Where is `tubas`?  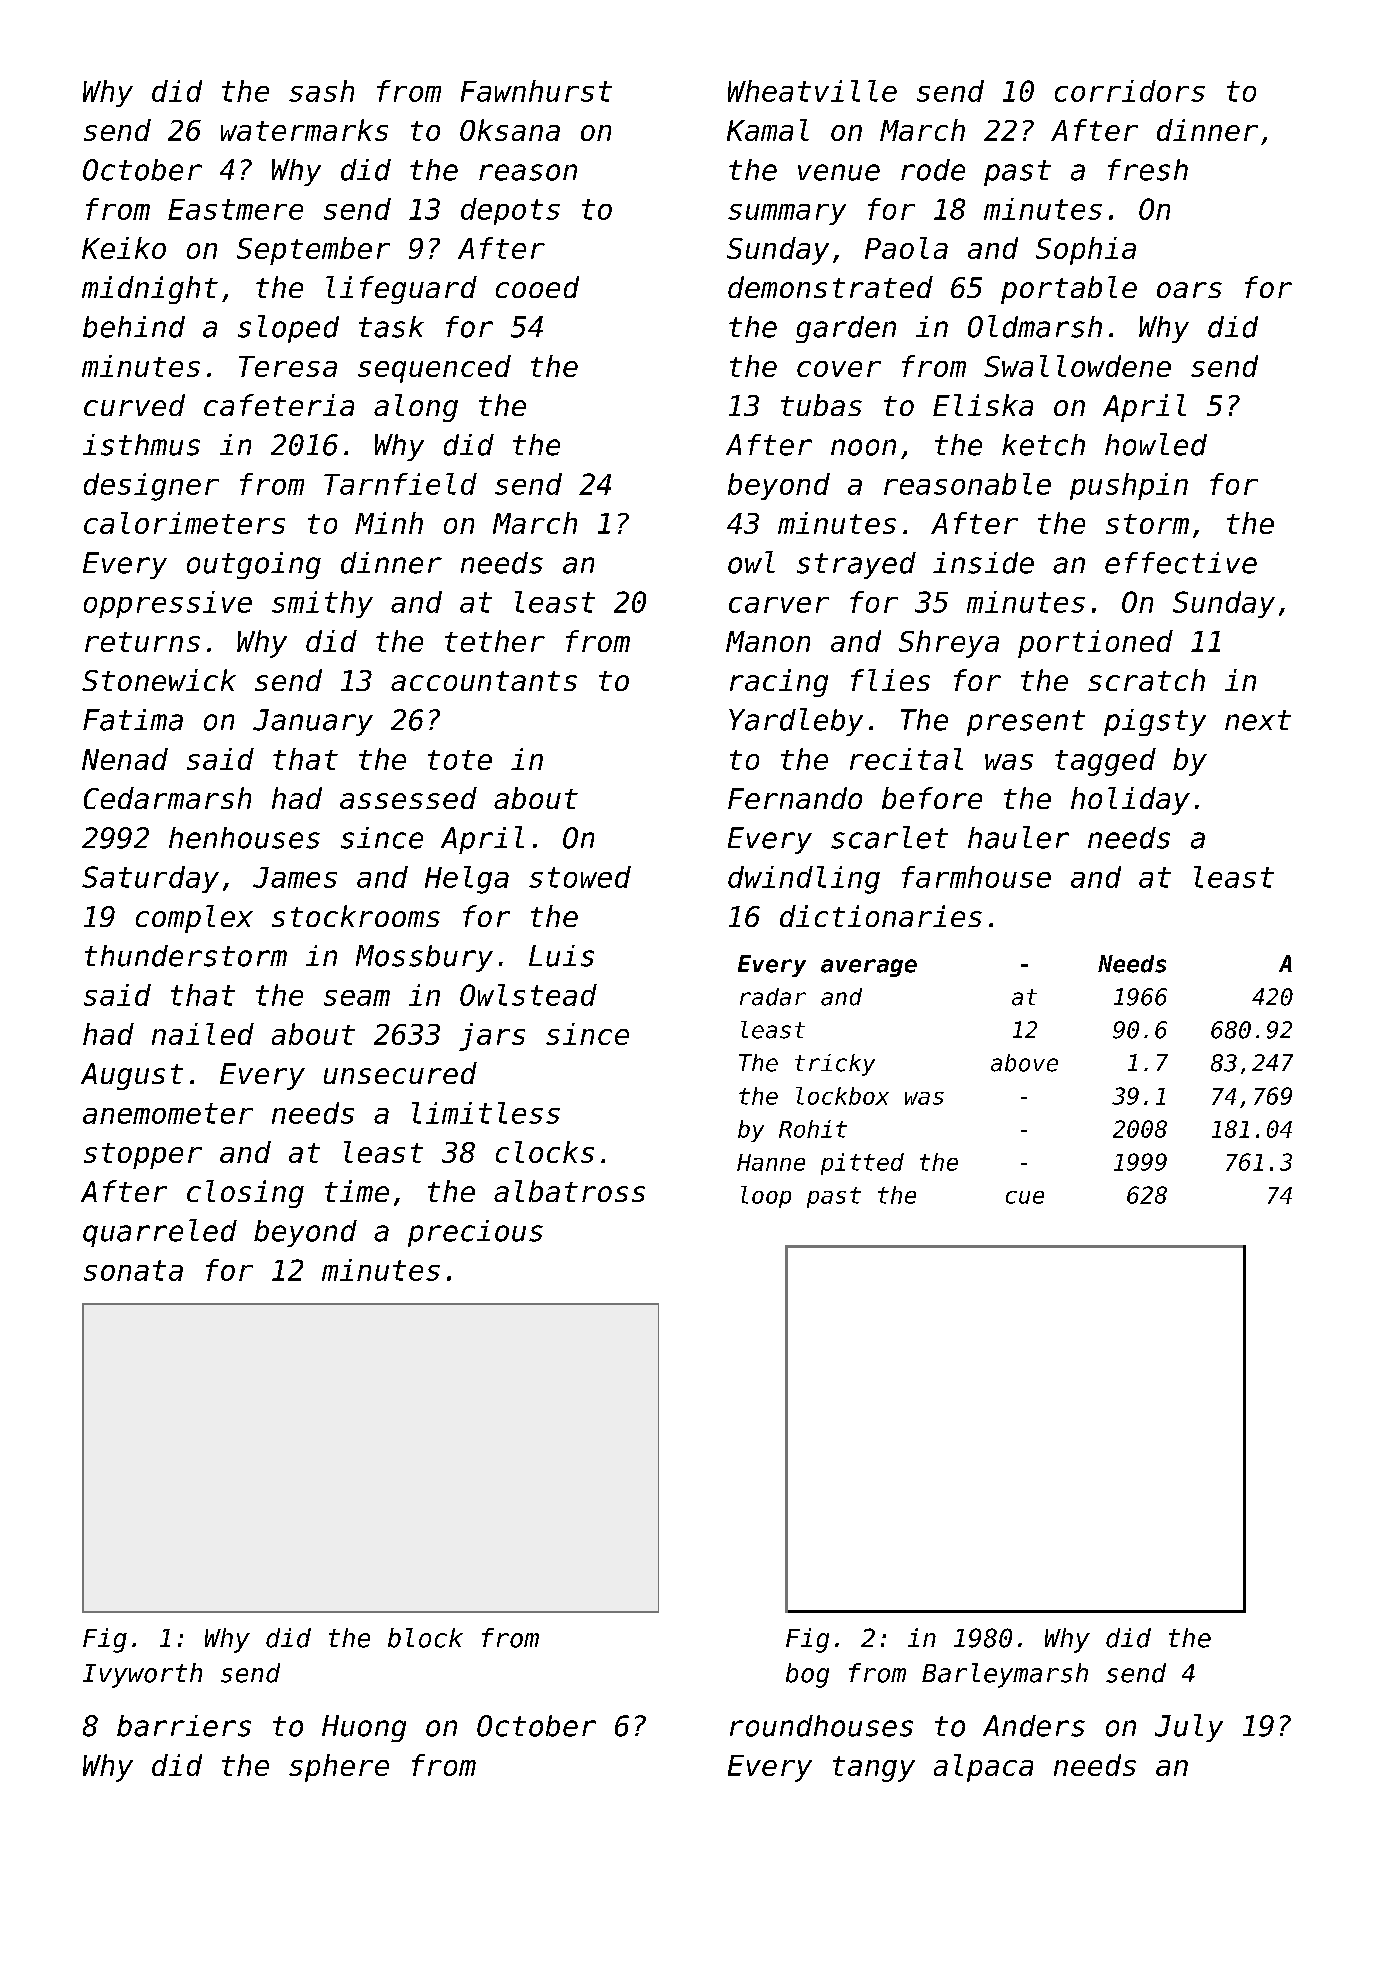
tubas is located at coordinates (821, 405).
